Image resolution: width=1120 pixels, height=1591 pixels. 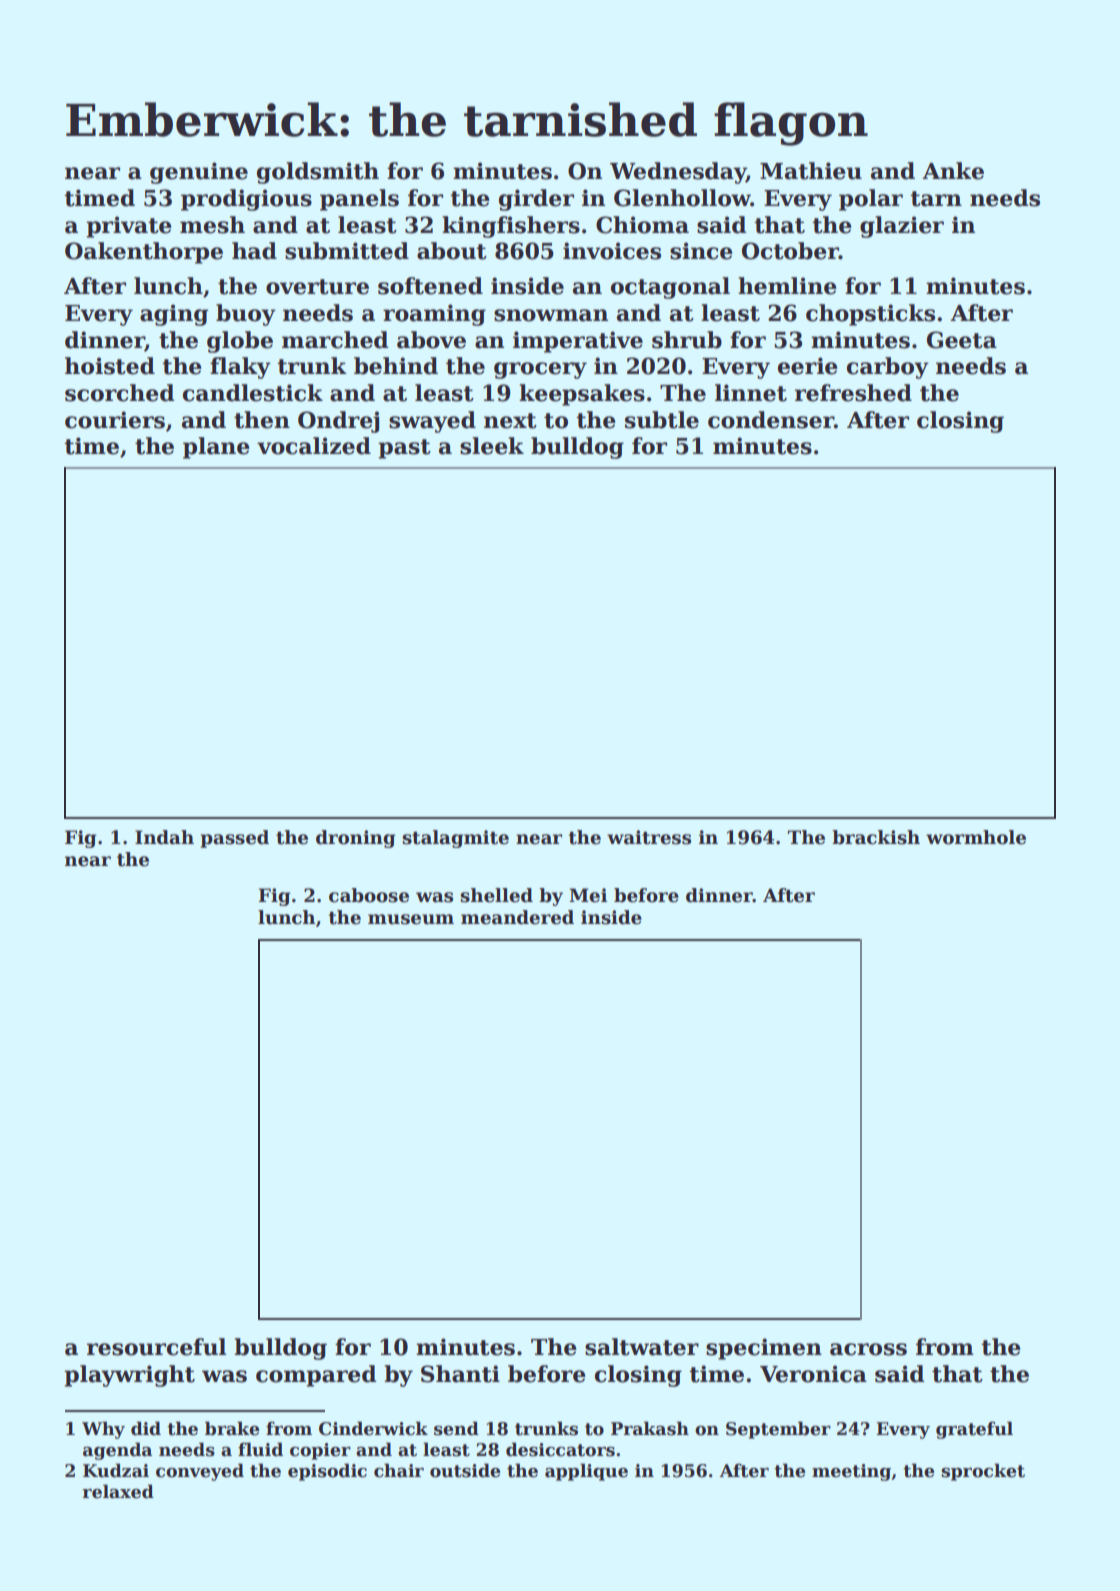 What do you see at coordinates (953, 171) in the page?
I see `Anke` at bounding box center [953, 171].
